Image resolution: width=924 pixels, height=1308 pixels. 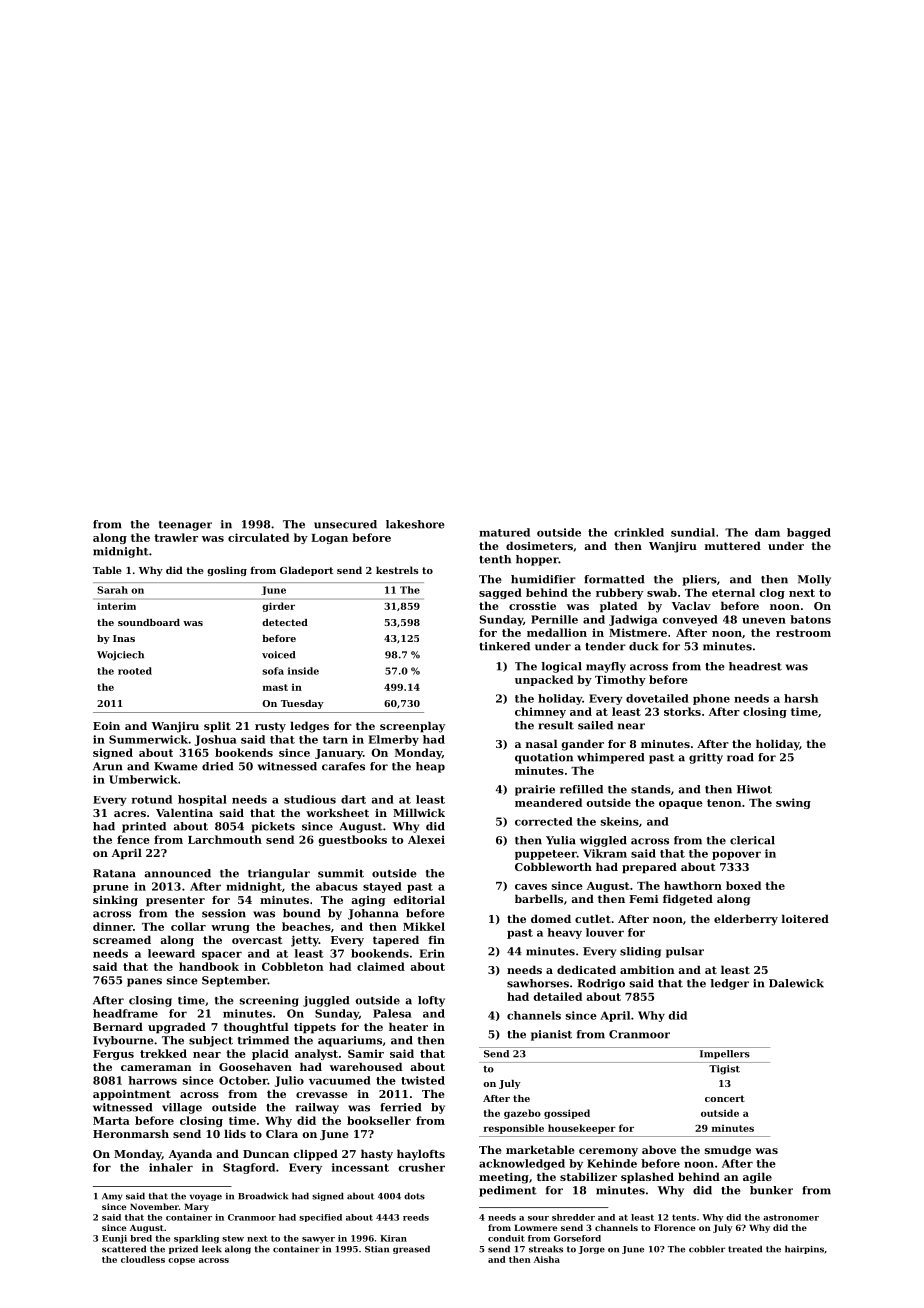 I want to click on sagged, so click(x=500, y=593).
